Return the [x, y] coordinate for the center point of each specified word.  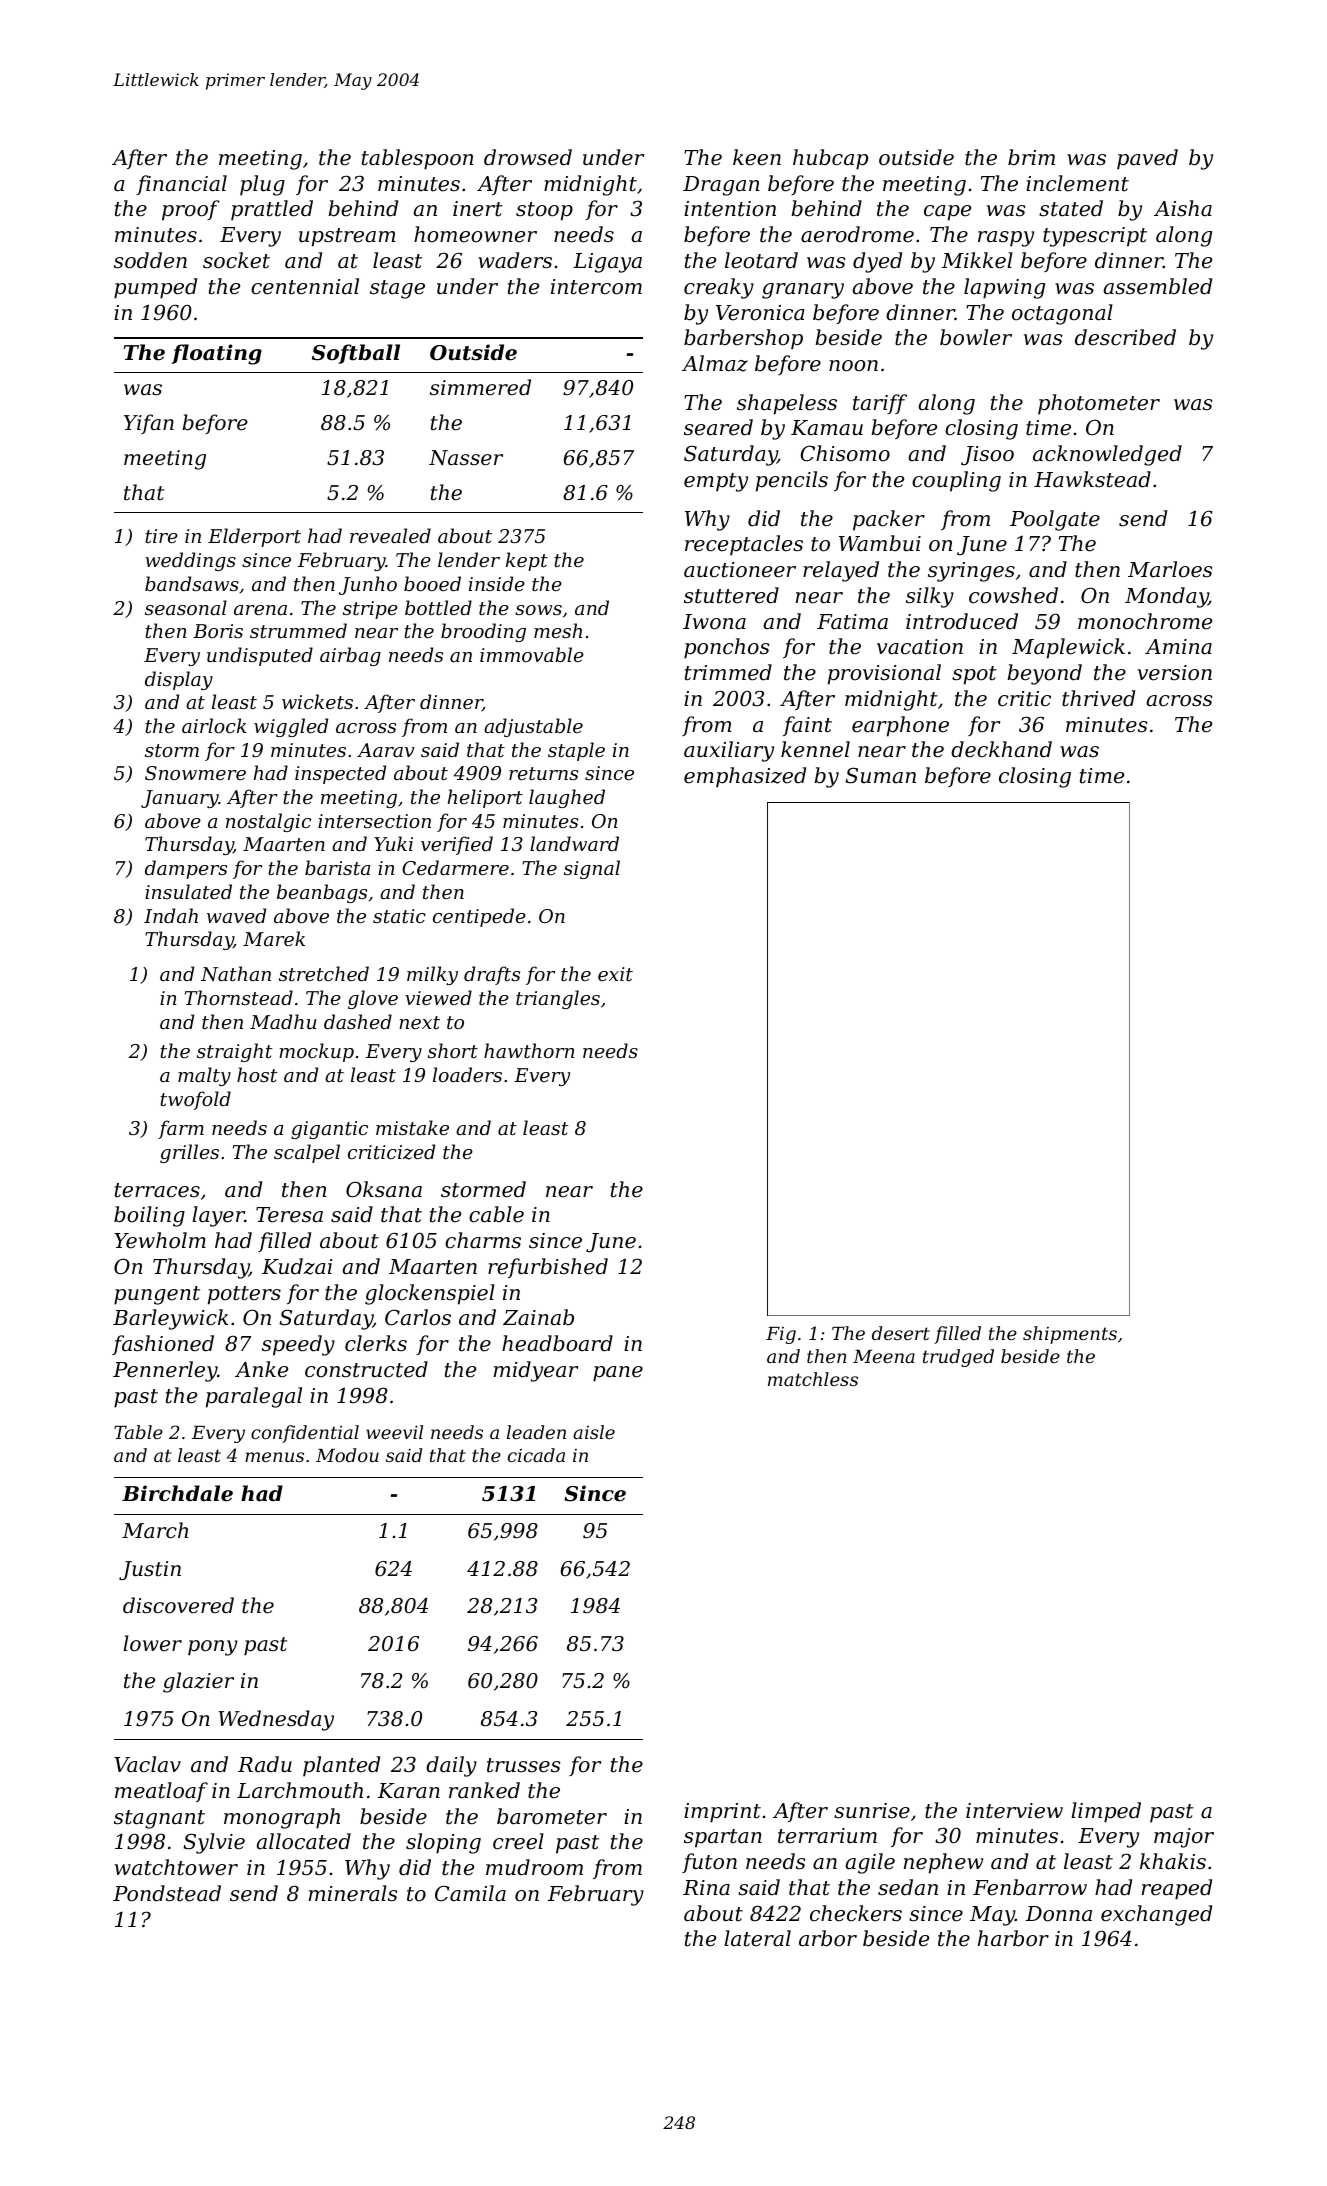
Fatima [852, 622]
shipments [1070, 1335]
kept [527, 561]
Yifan [149, 424]
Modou [347, 1455]
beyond [1044, 674]
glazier [198, 1682]
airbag [350, 656]
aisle [594, 1432]
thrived [1098, 698]
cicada [536, 1455]
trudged [958, 1358]
